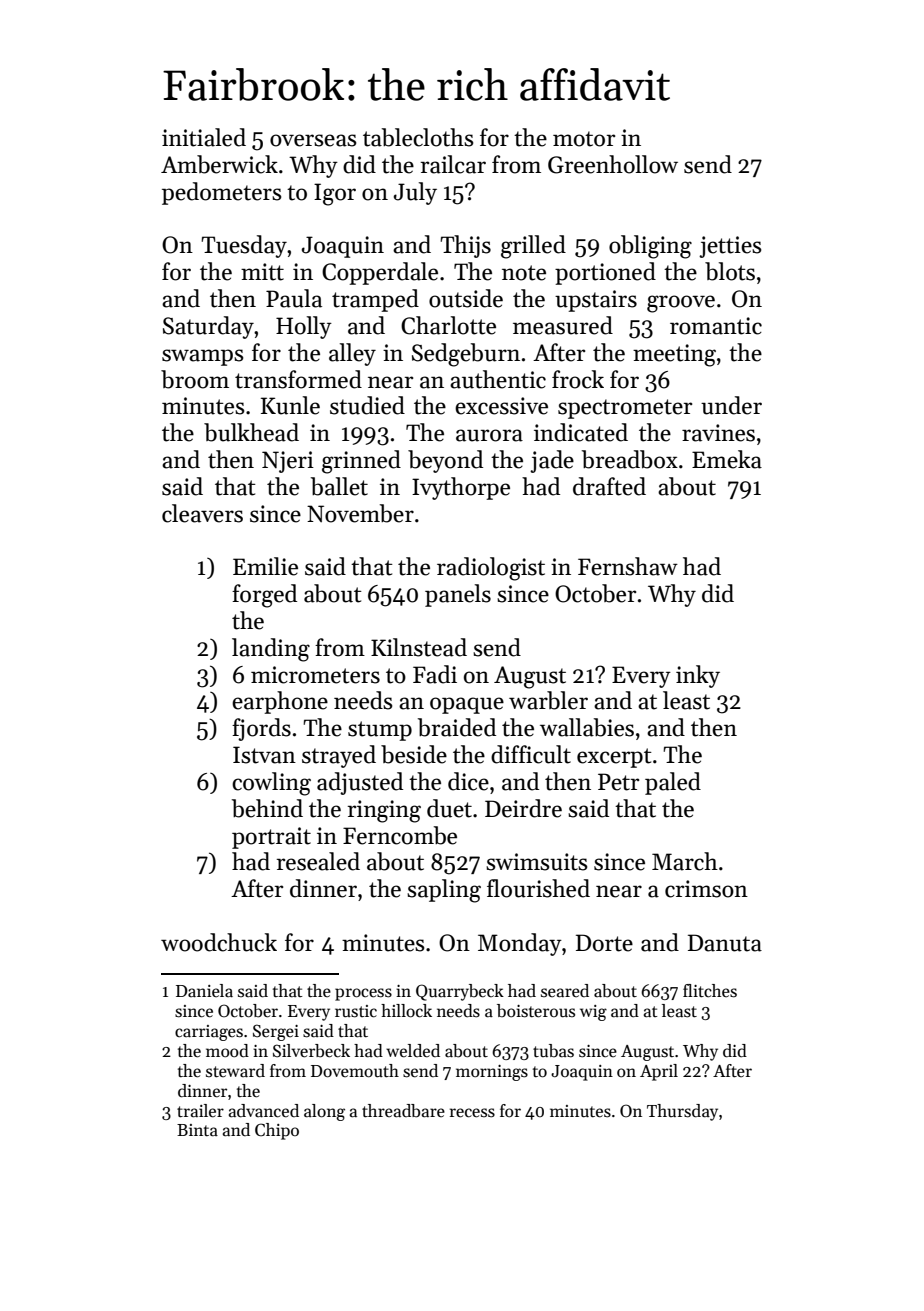 Image resolution: width=924 pixels, height=1311 pixels. I want to click on Fernshaw, so click(628, 566).
